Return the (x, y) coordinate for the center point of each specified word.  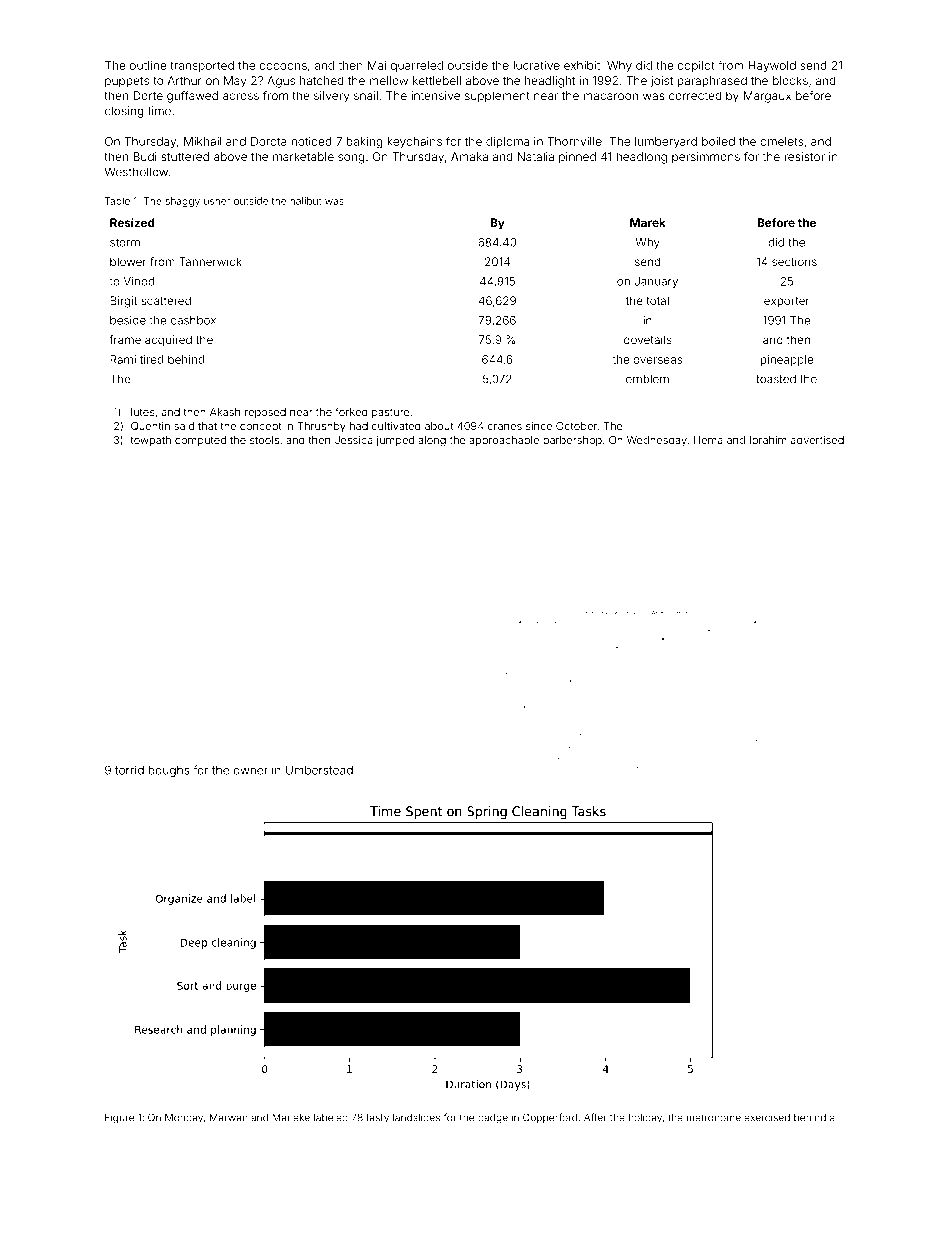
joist (662, 82)
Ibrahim (768, 440)
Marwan (228, 1117)
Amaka (469, 156)
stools (264, 440)
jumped (395, 441)
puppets (127, 82)
